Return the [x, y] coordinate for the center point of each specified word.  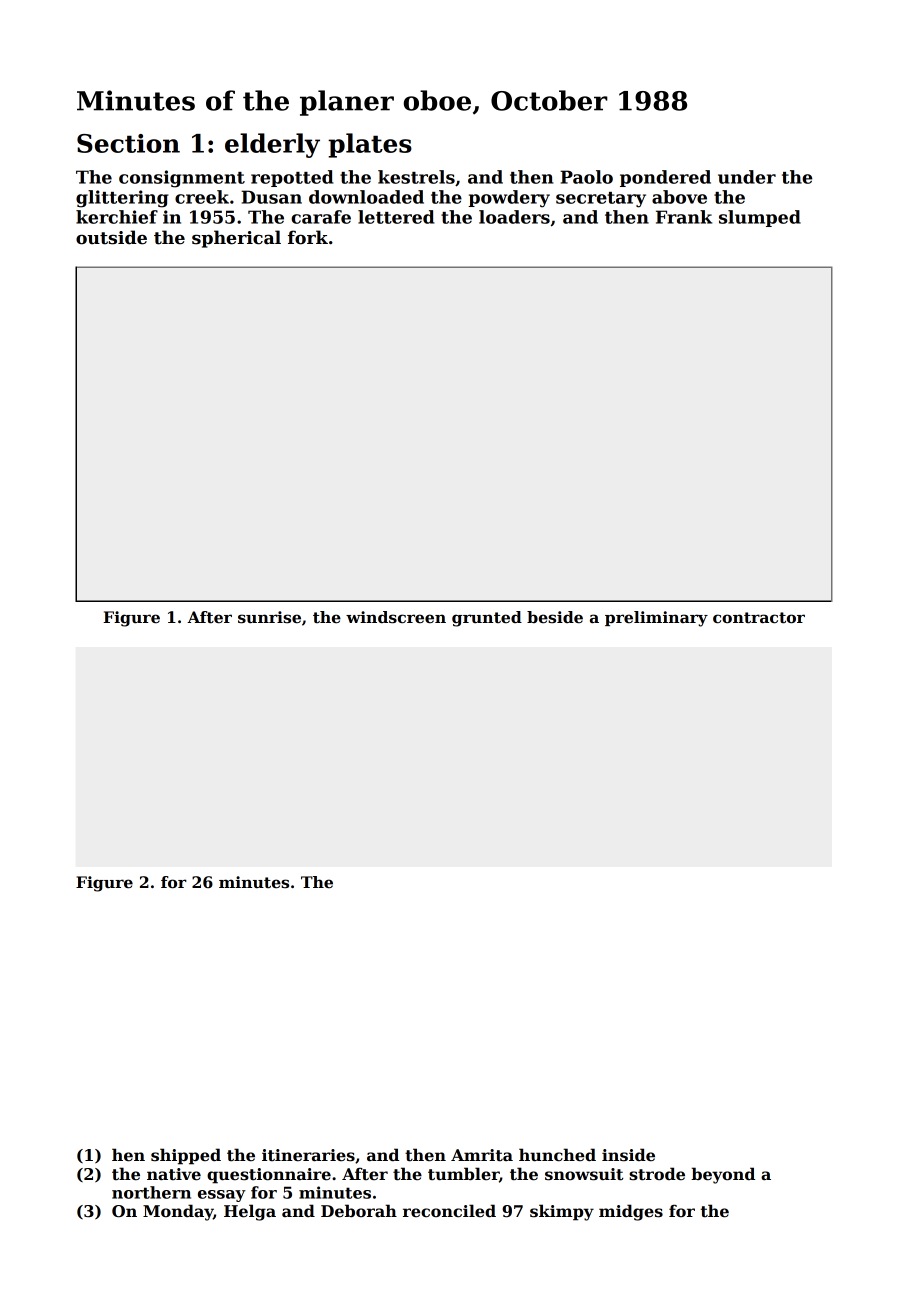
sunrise [269, 617]
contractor [759, 618]
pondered [665, 178]
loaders [514, 217]
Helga [250, 1212]
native [174, 1174]
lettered [396, 217]
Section [128, 143]
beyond [723, 1175]
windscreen [396, 617]
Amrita [482, 1155]
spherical [236, 239]
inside [628, 1155]
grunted [487, 619]
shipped [186, 1156]
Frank [684, 217]
